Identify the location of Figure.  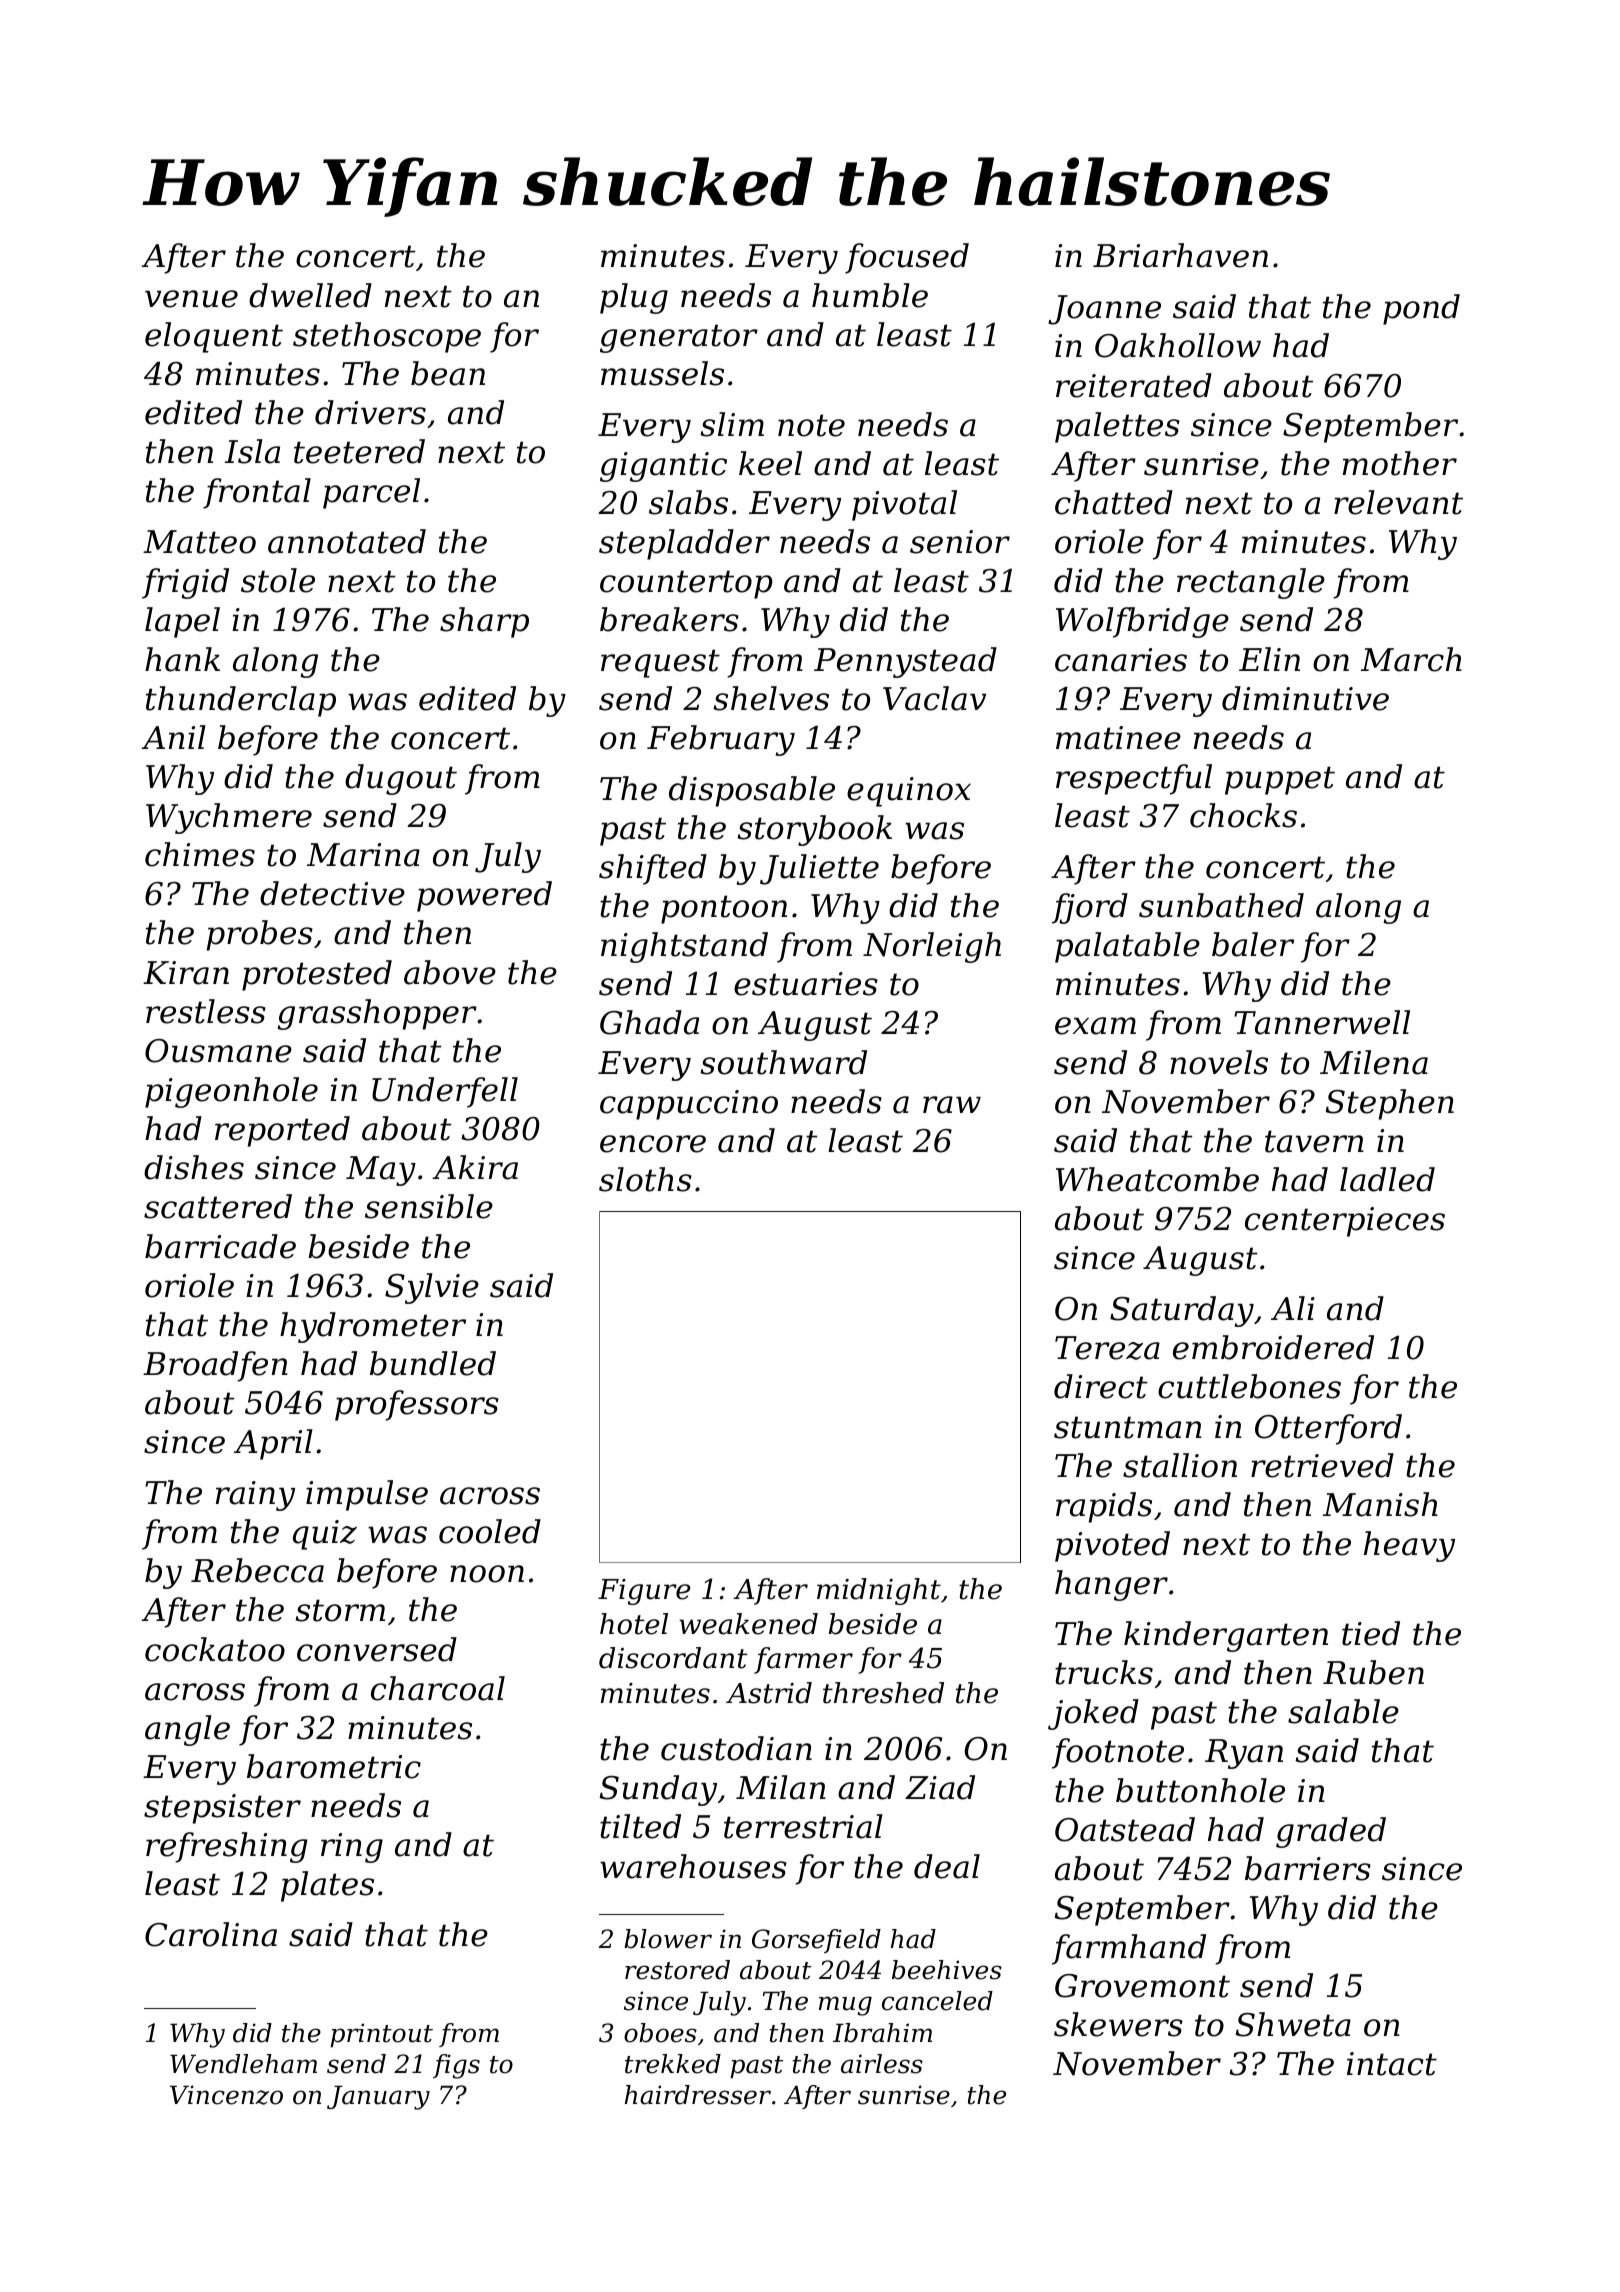
(644, 1592).
